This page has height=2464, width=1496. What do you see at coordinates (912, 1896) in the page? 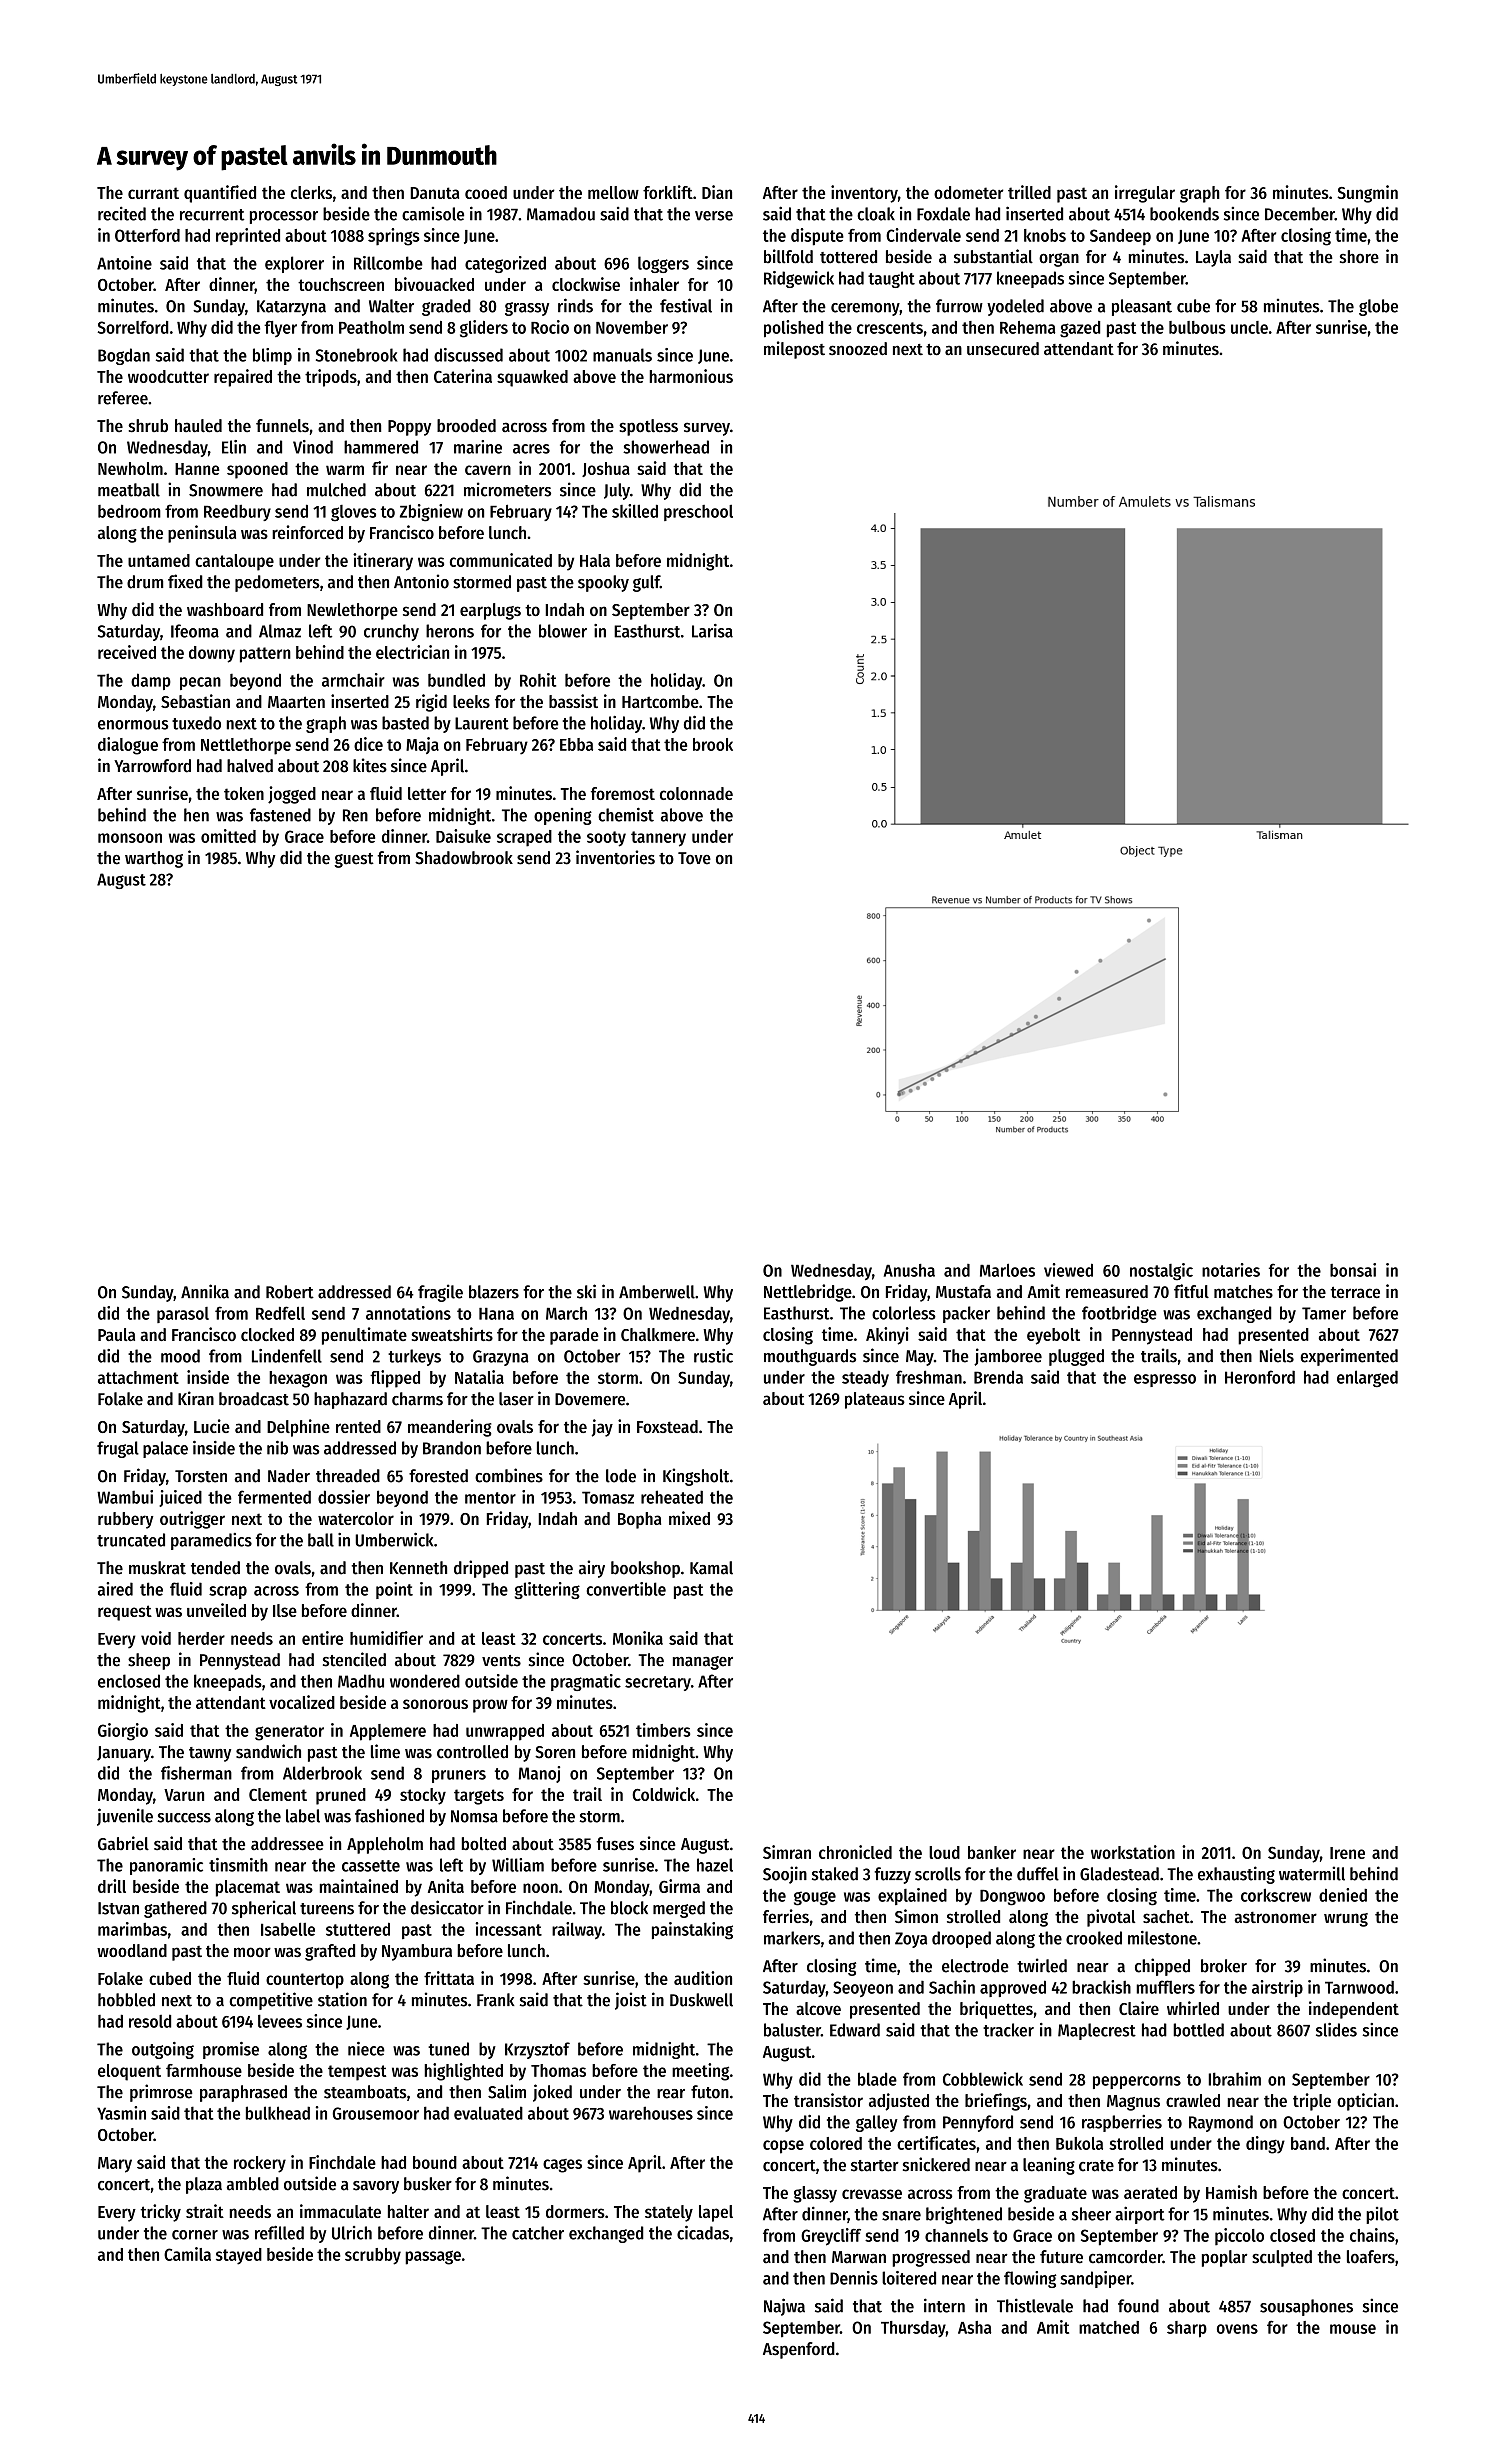
I see `explained` at bounding box center [912, 1896].
